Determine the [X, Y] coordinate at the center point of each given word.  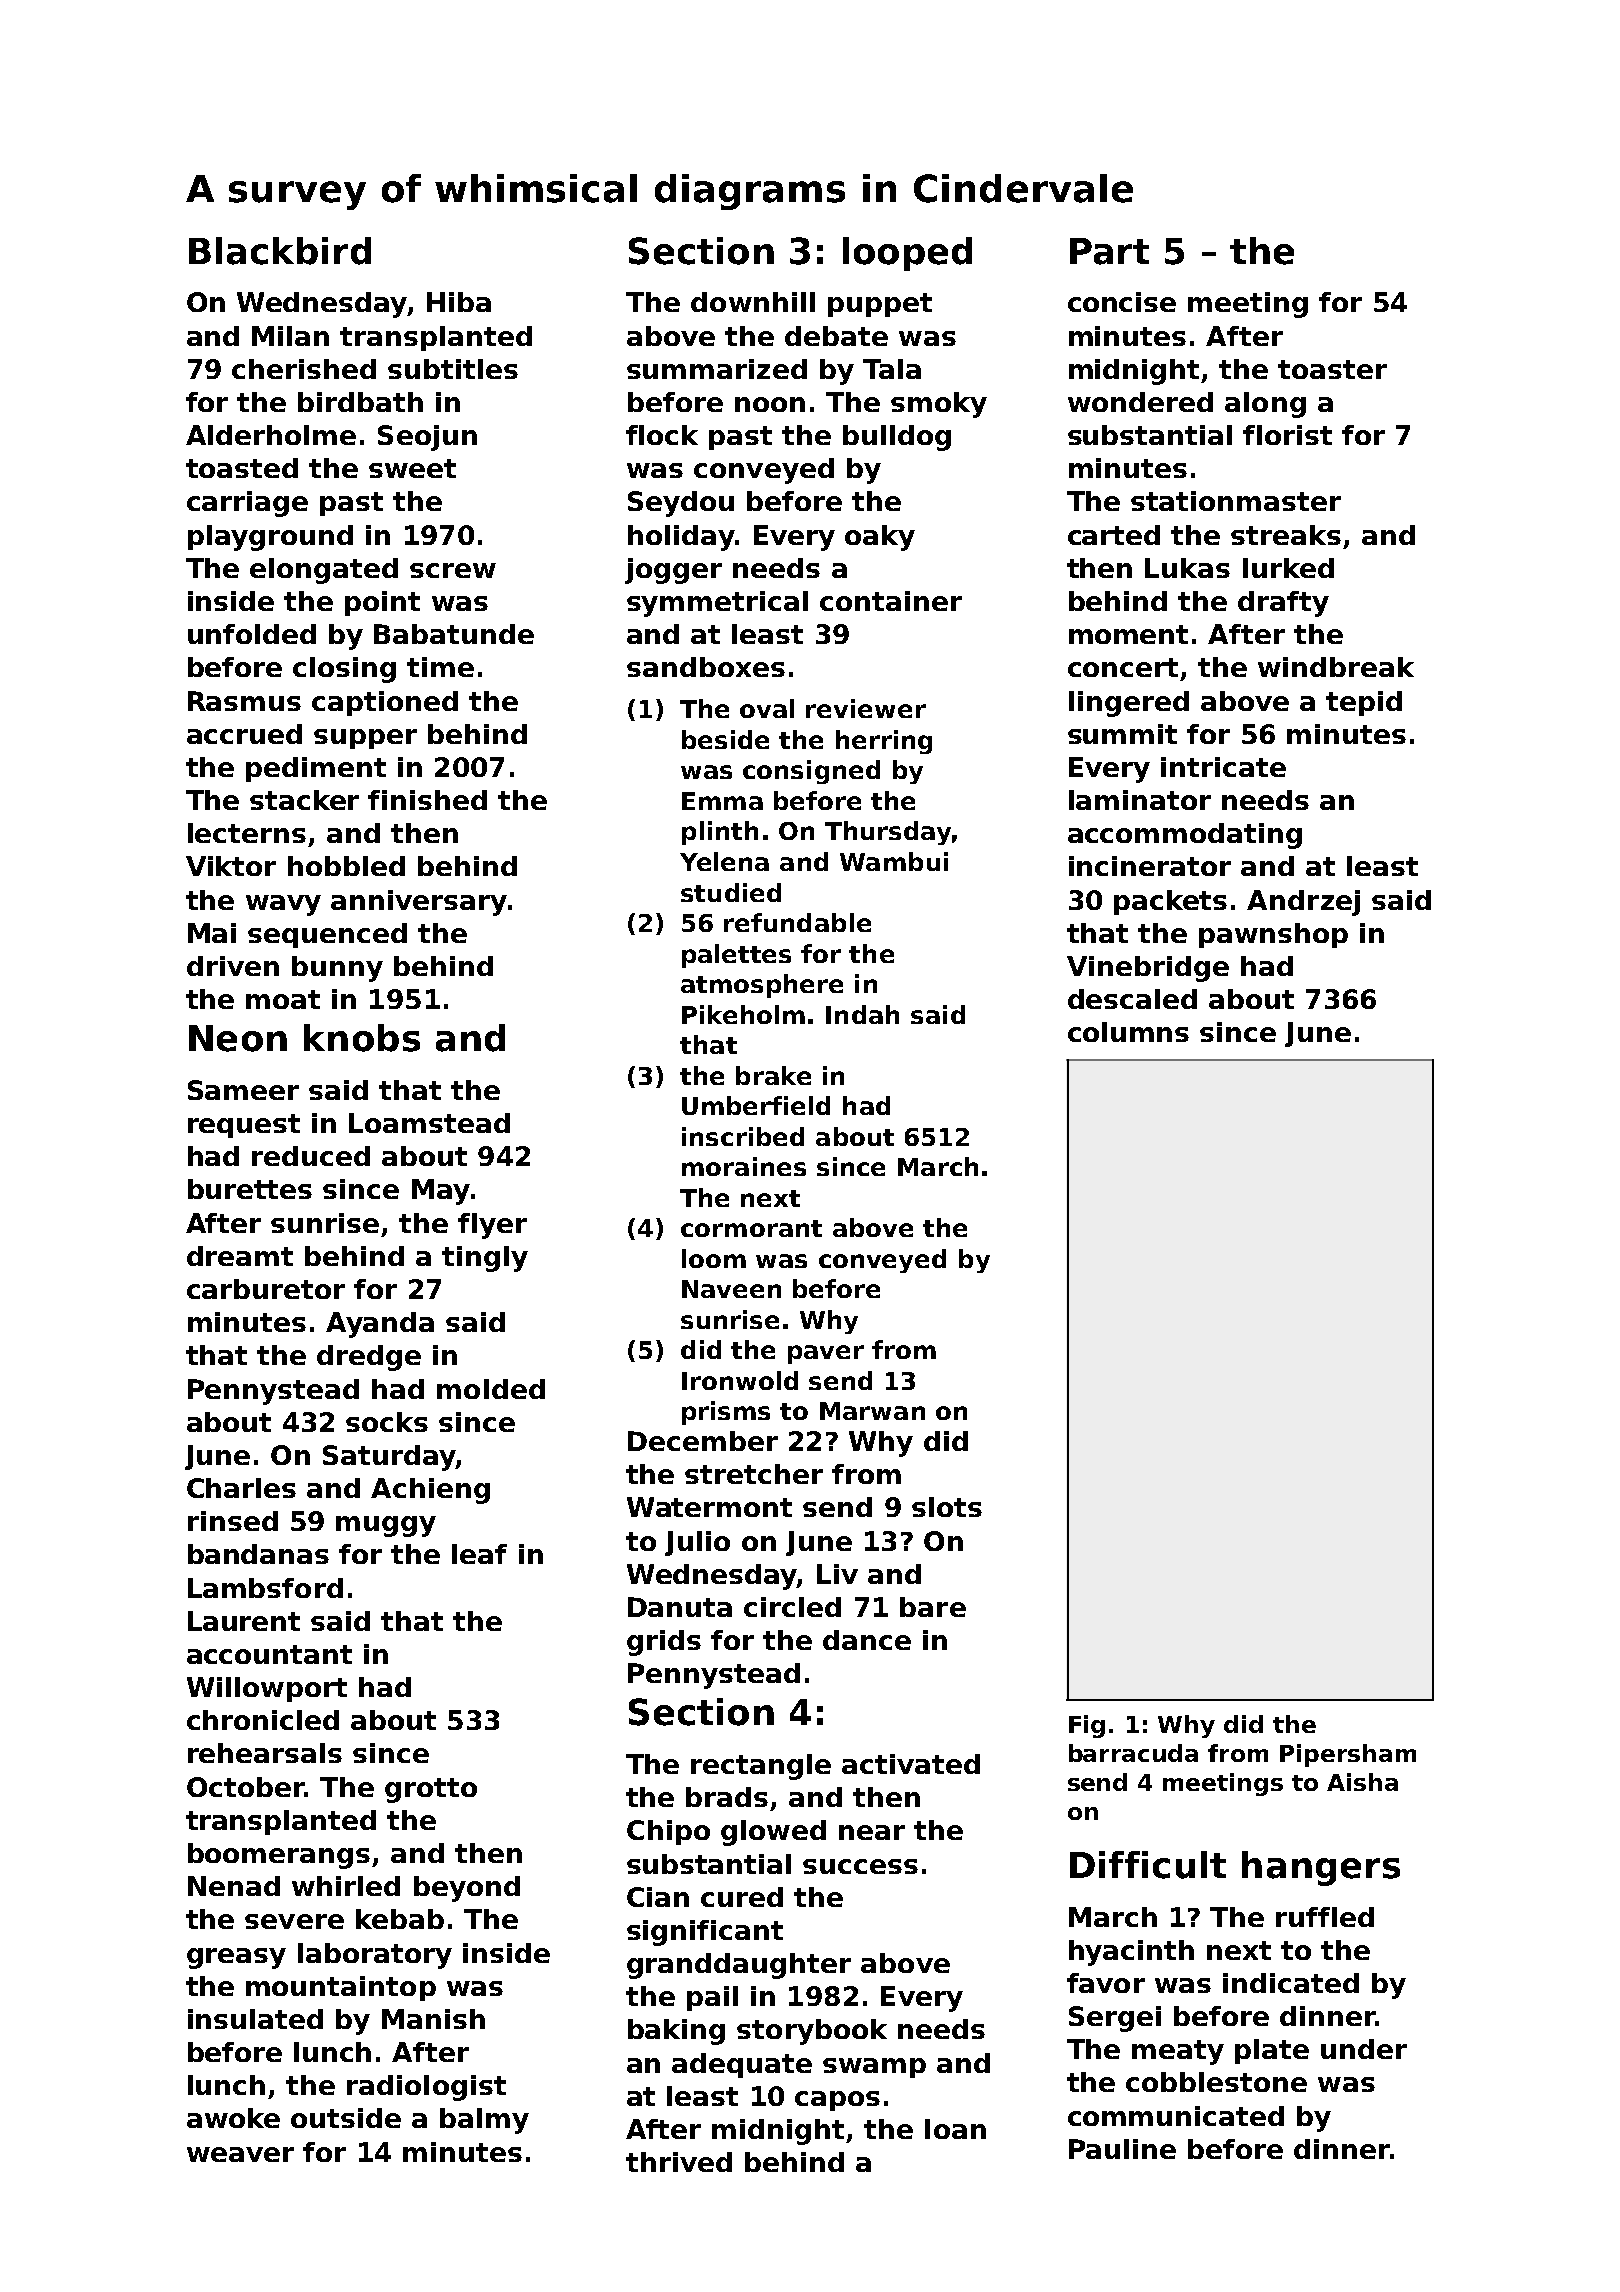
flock [662, 435]
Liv [837, 1574]
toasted [242, 468]
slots [947, 1507]
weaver [240, 2154]
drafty [1283, 604]
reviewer [866, 708]
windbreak [1336, 667]
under [1364, 2049]
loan [955, 2129]
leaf [479, 1554]
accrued [244, 734]
